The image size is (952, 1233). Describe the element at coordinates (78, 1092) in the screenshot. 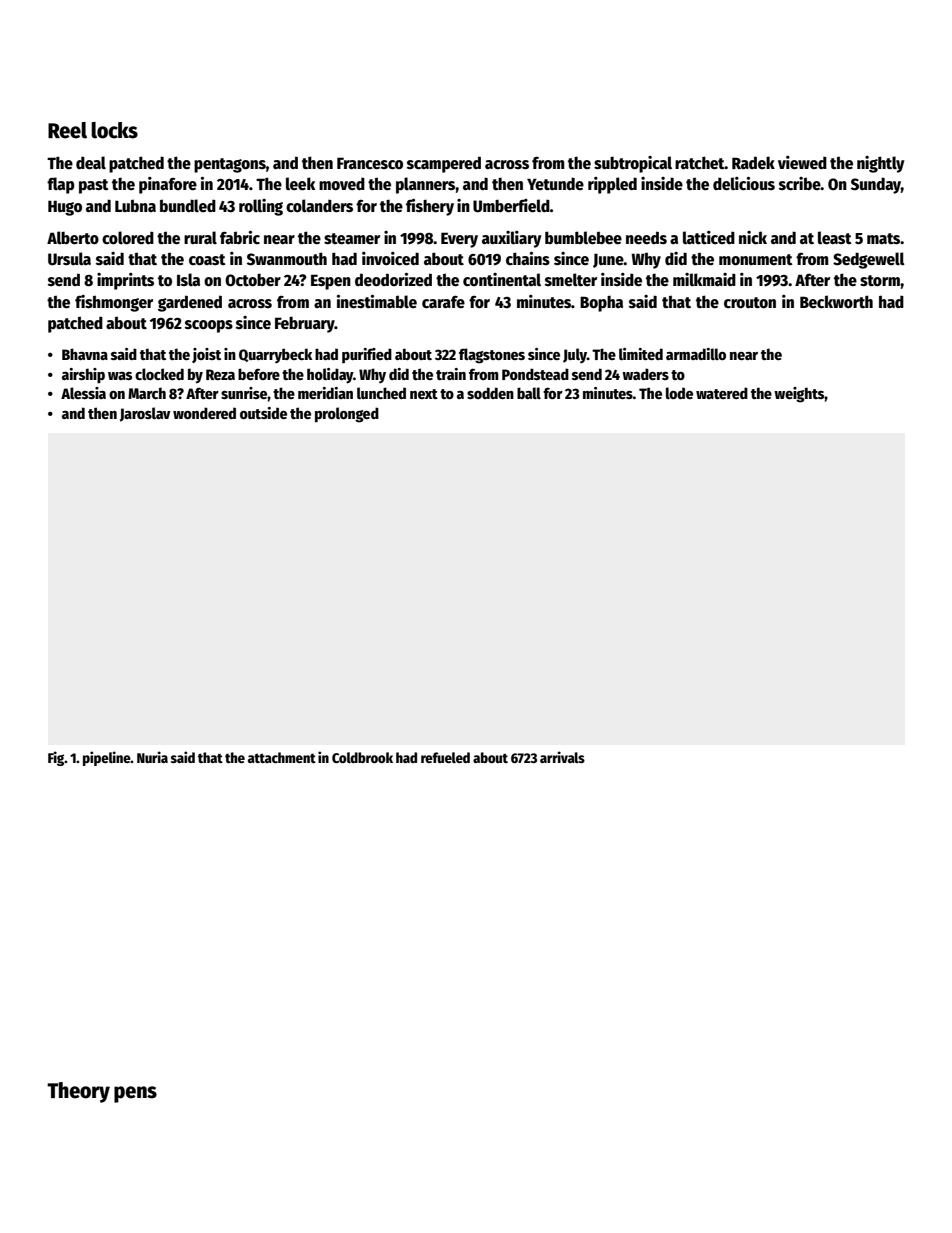

I see `Theory` at that location.
